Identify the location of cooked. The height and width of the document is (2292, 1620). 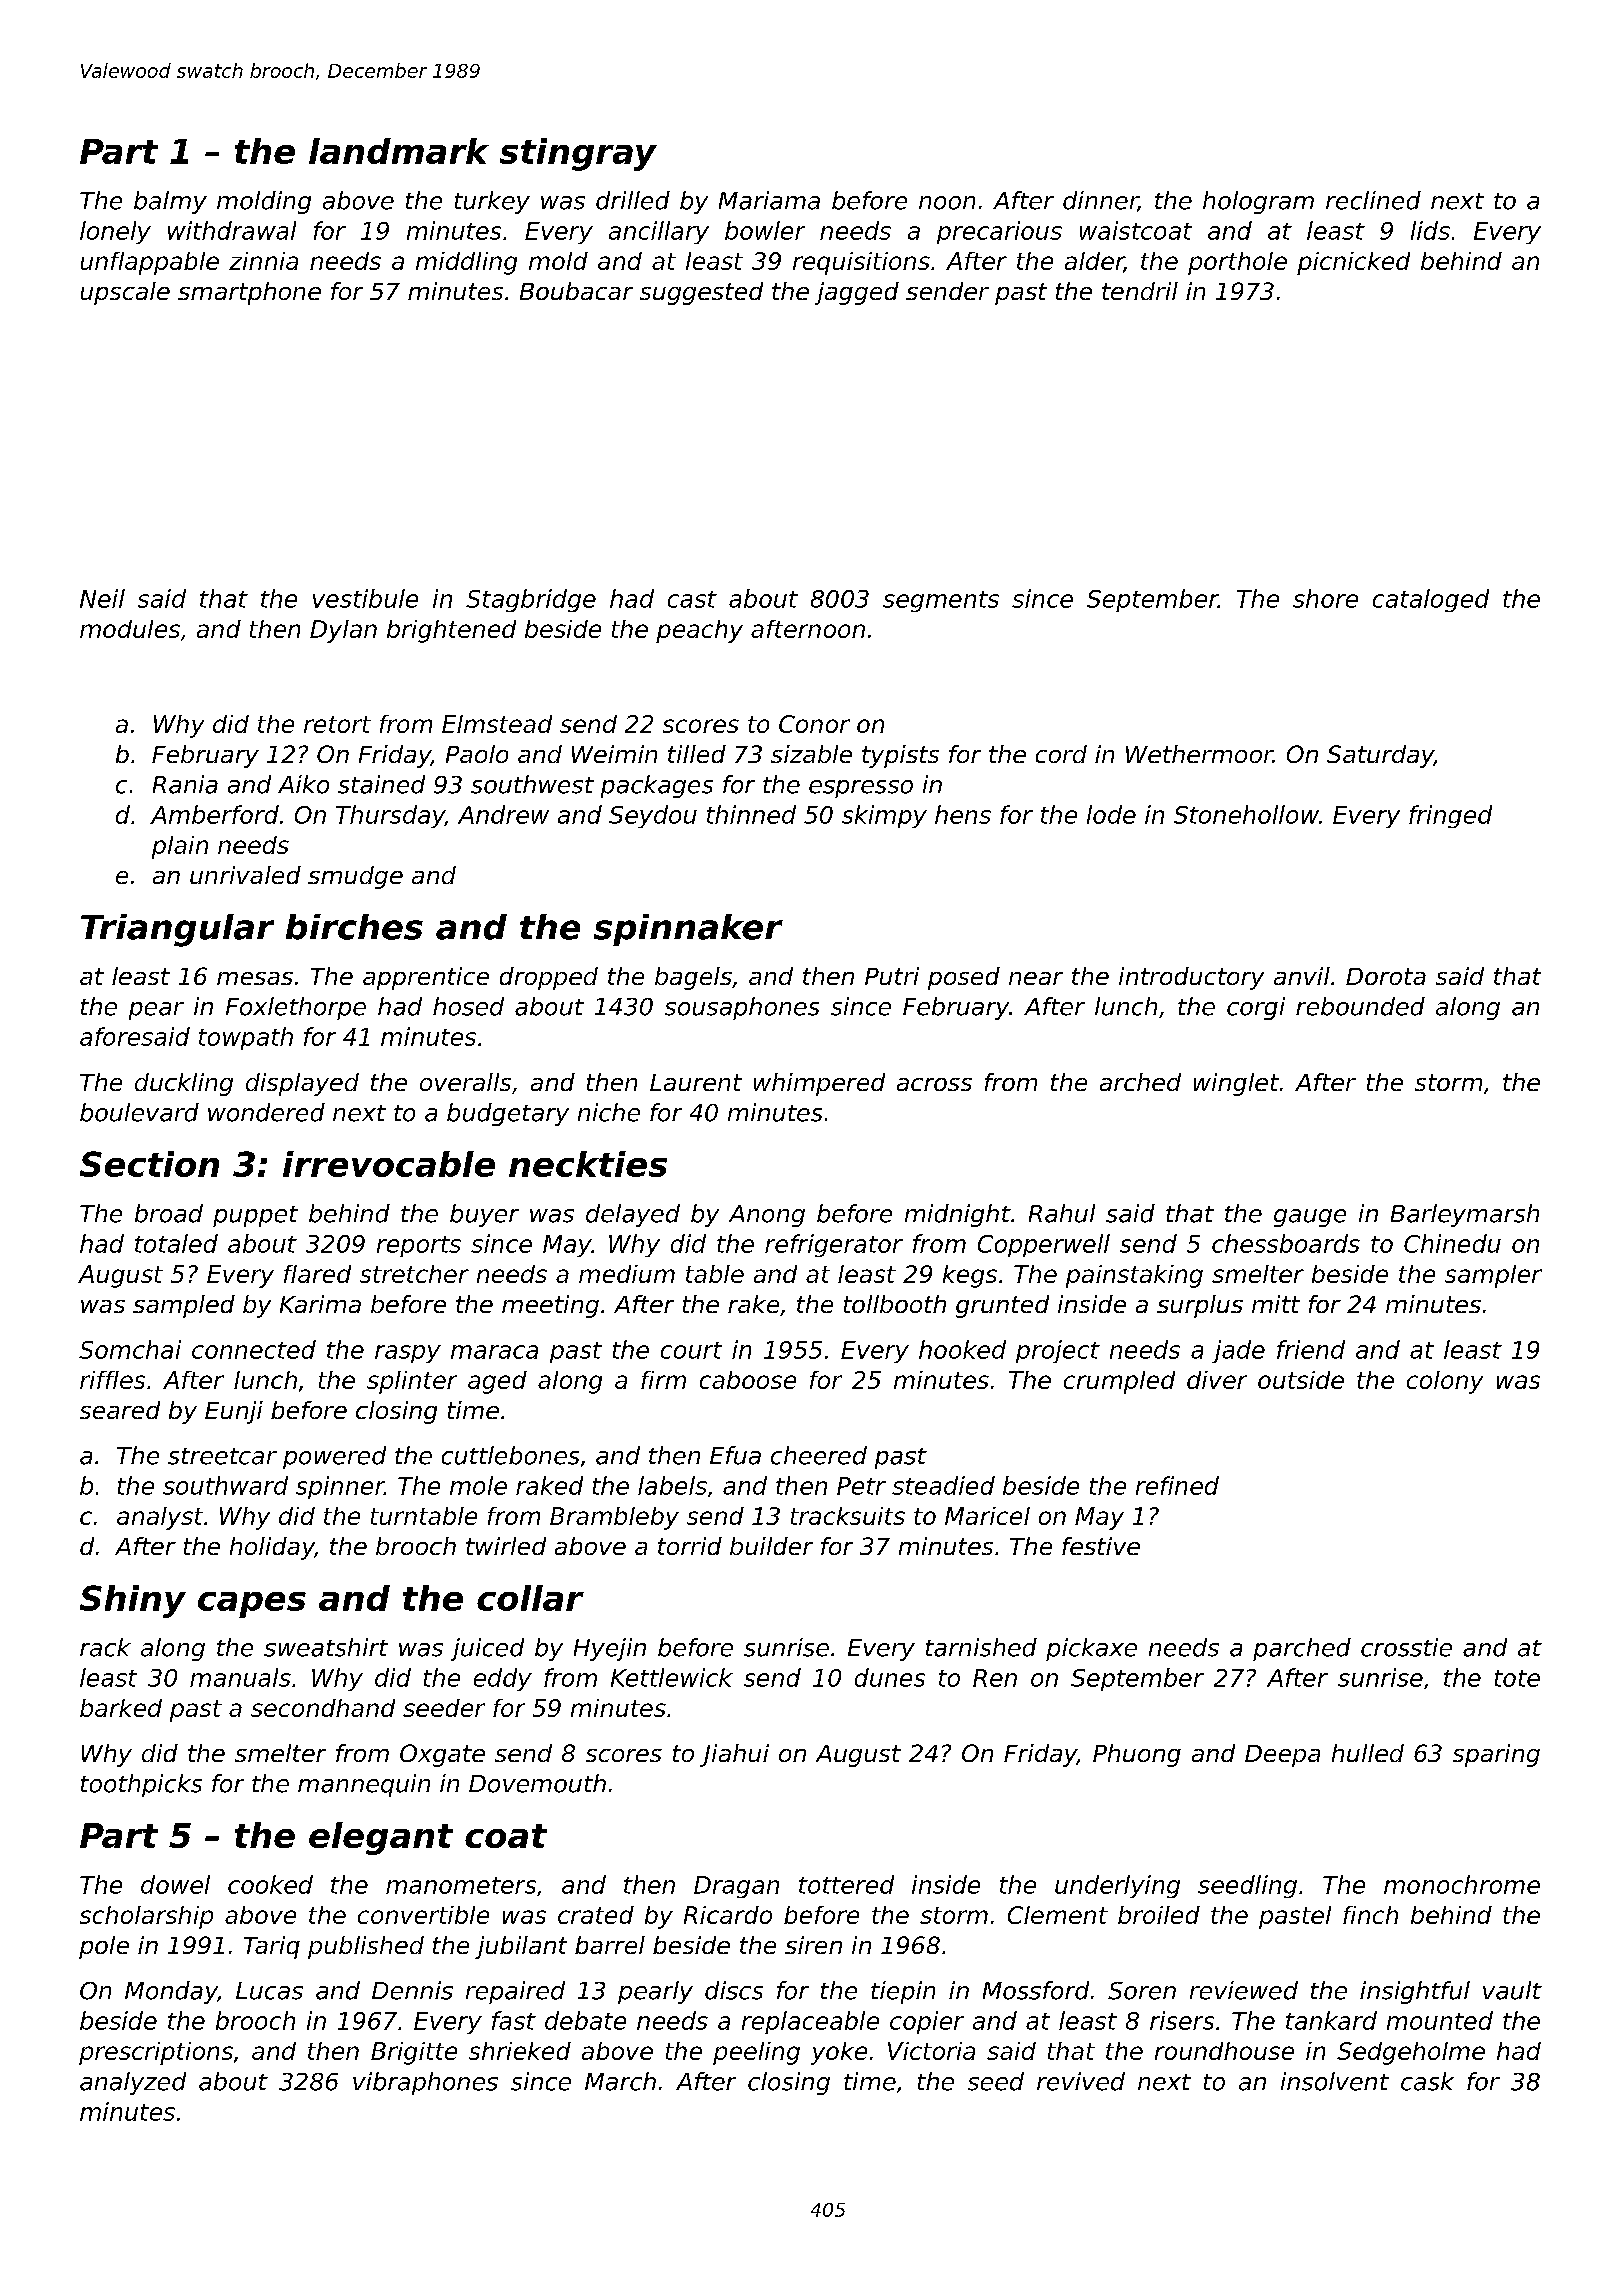
(270, 1884).
